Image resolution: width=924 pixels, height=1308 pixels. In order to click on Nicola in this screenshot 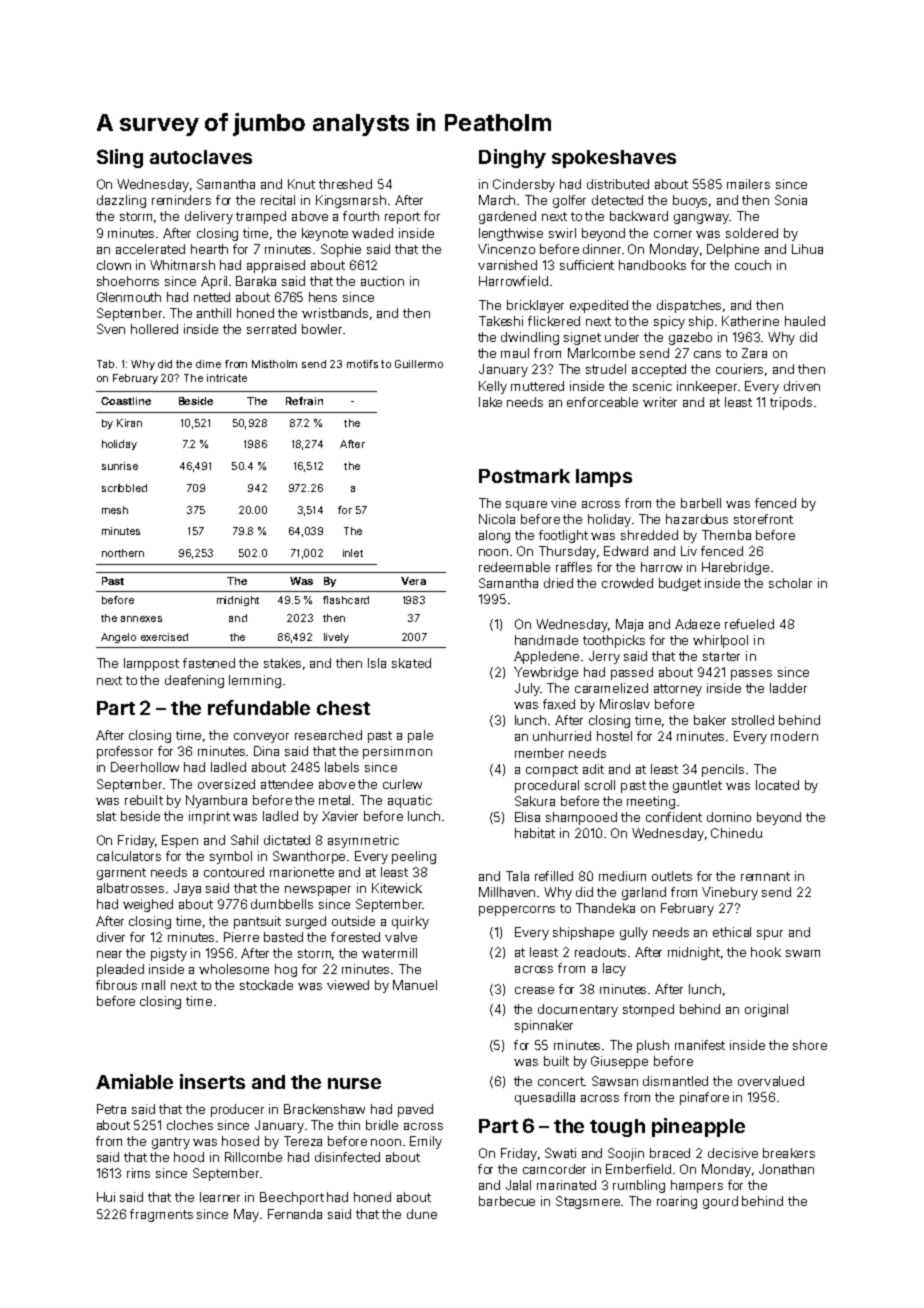, I will do `click(497, 519)`.
